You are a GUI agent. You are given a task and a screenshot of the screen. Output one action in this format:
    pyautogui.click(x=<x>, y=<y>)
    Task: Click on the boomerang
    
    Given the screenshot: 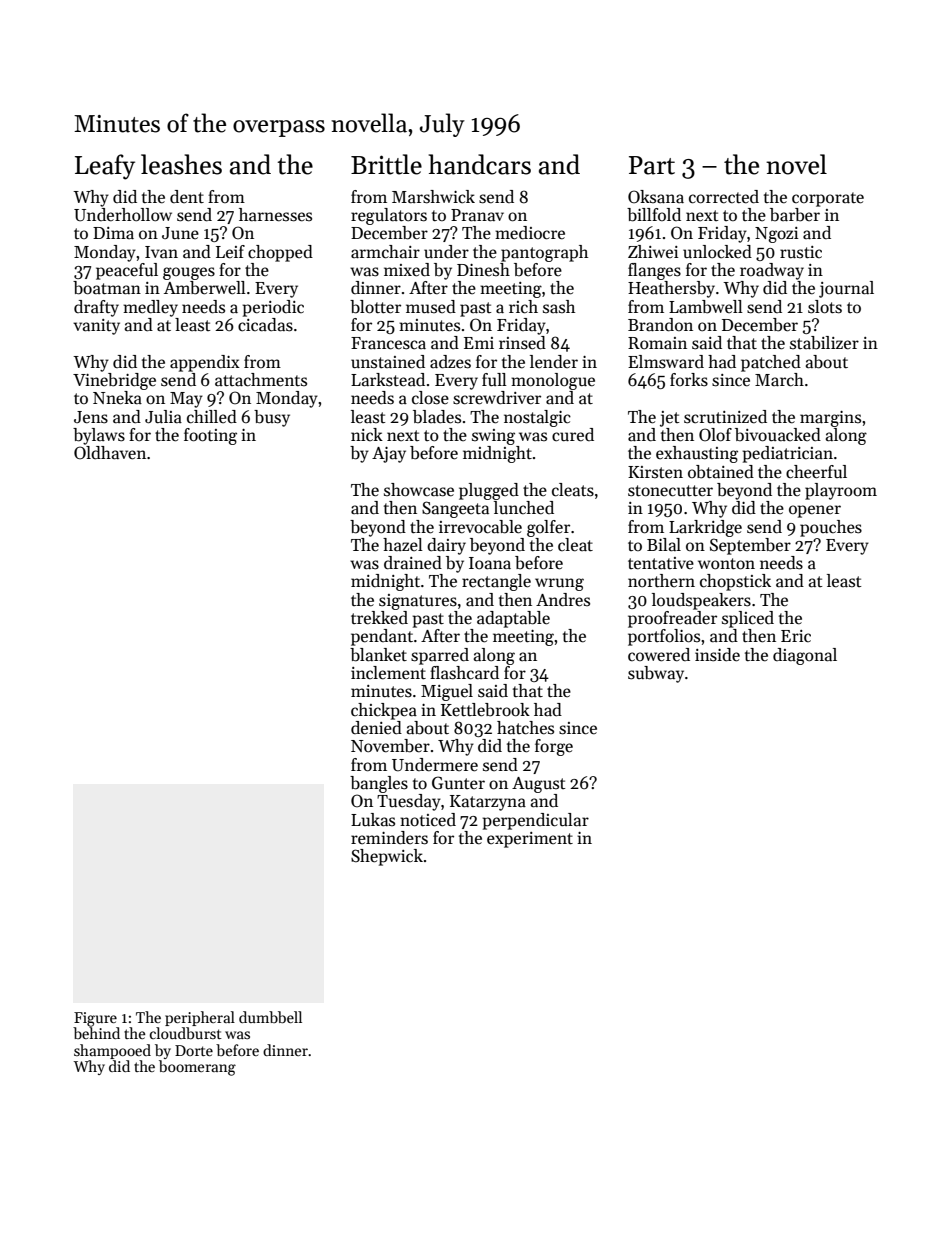 What is the action you would take?
    pyautogui.click(x=197, y=1068)
